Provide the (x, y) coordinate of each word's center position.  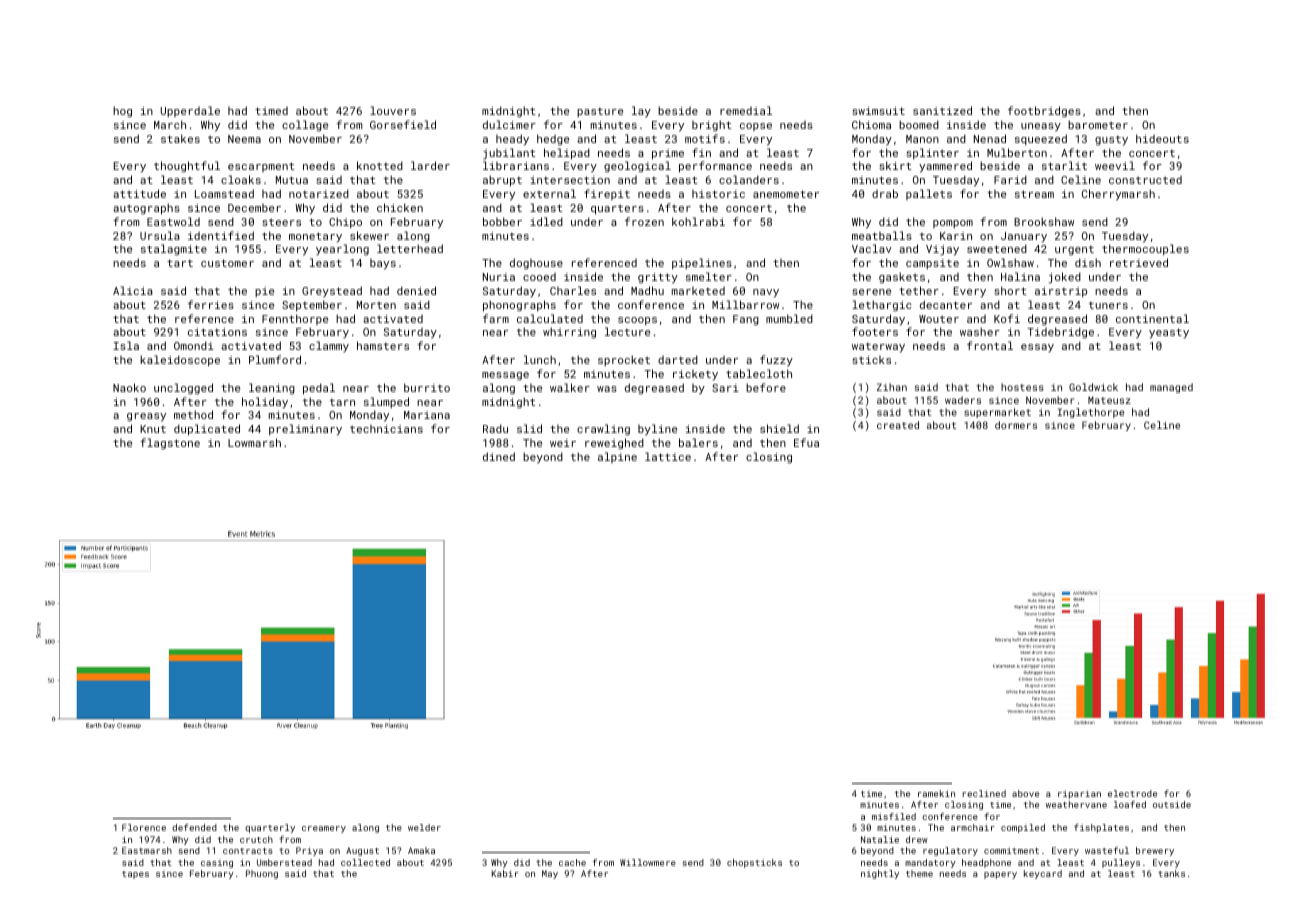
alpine (617, 457)
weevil (1115, 165)
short (1010, 290)
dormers (1016, 425)
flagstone (170, 444)
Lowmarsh (254, 442)
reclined (984, 793)
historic (718, 194)
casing (217, 863)
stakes (180, 138)
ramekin (936, 793)
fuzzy (776, 361)
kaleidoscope (180, 360)
